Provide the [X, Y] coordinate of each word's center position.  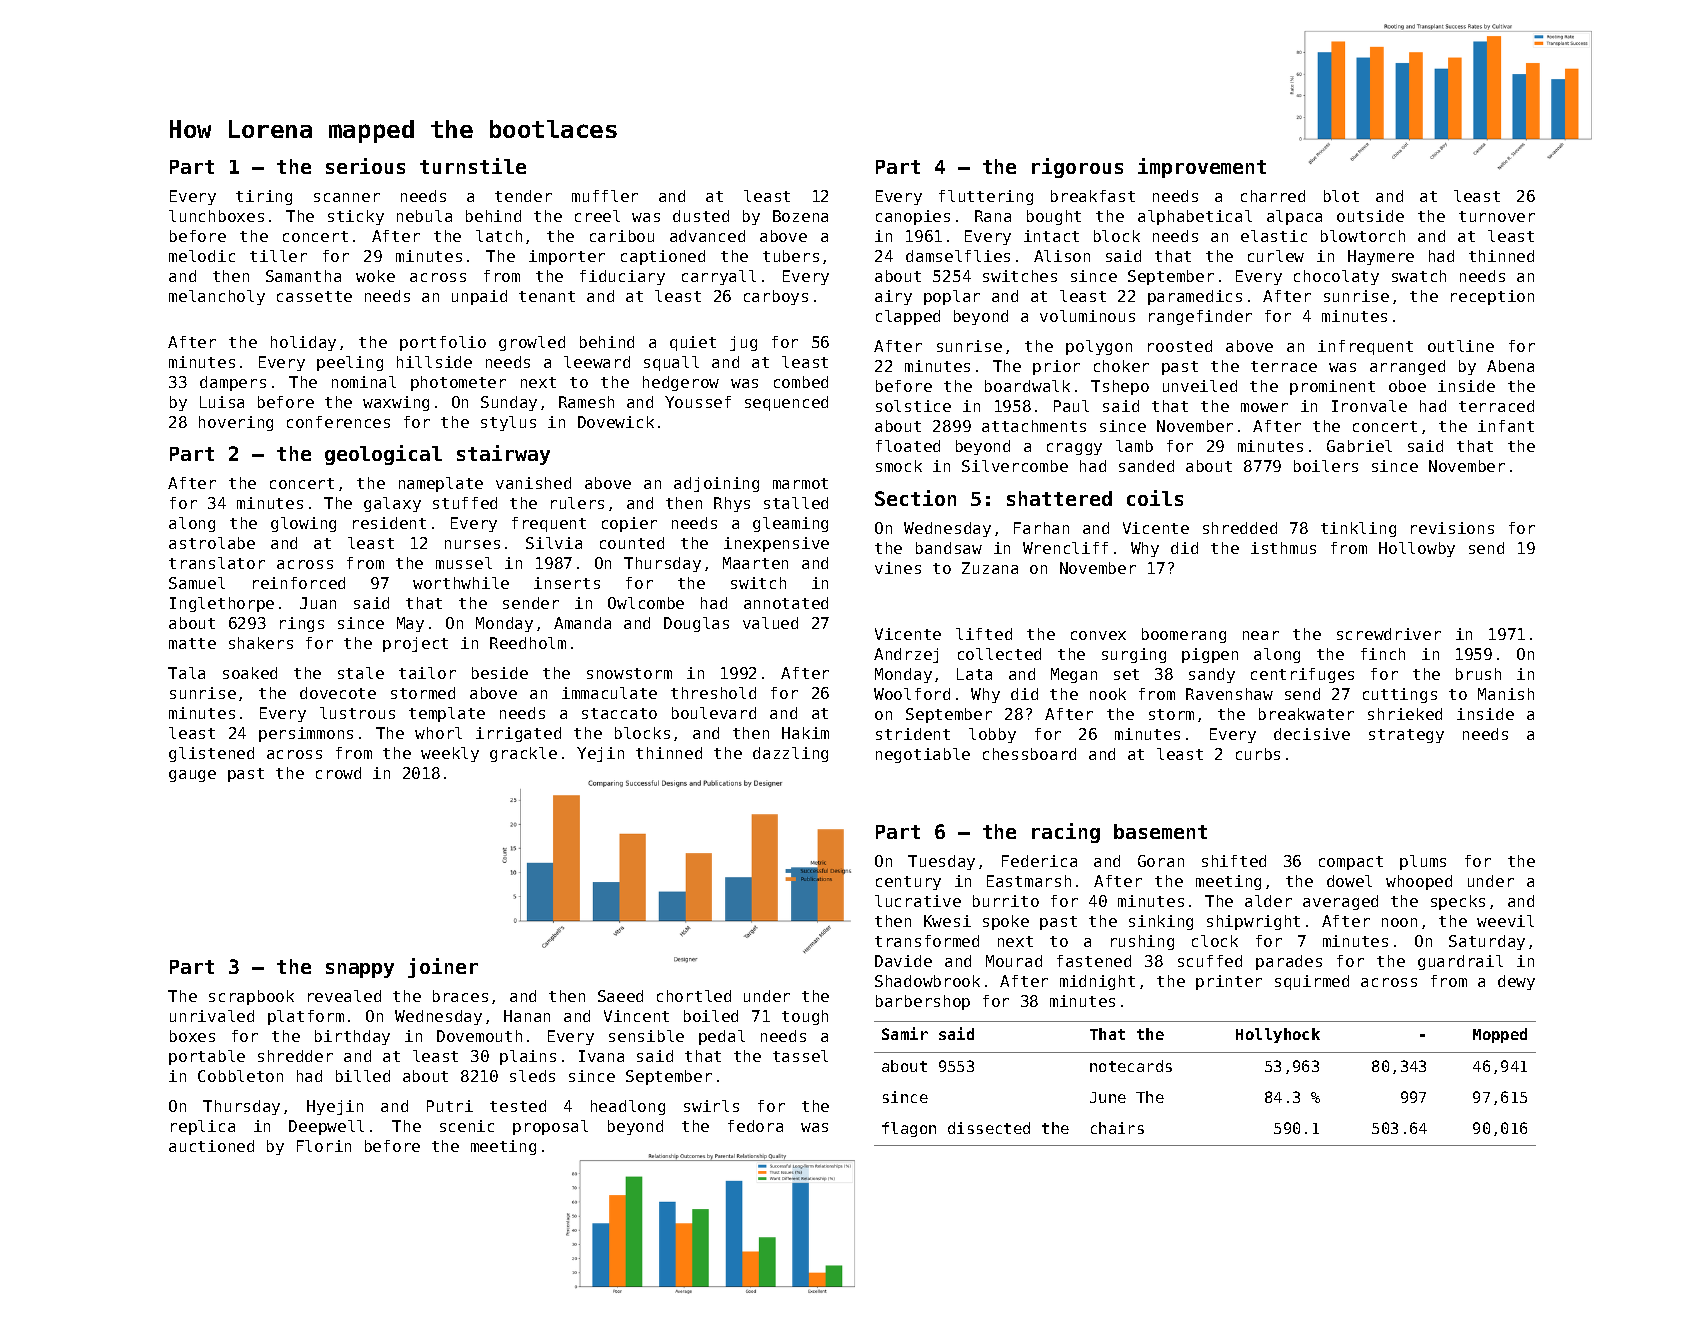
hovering [236, 423]
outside [1370, 216]
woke [375, 276]
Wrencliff [1065, 548]
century [908, 883]
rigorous [1077, 168]
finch [1383, 654]
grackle [523, 754]
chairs [1117, 1128]
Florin [324, 1146]
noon [1399, 922]
